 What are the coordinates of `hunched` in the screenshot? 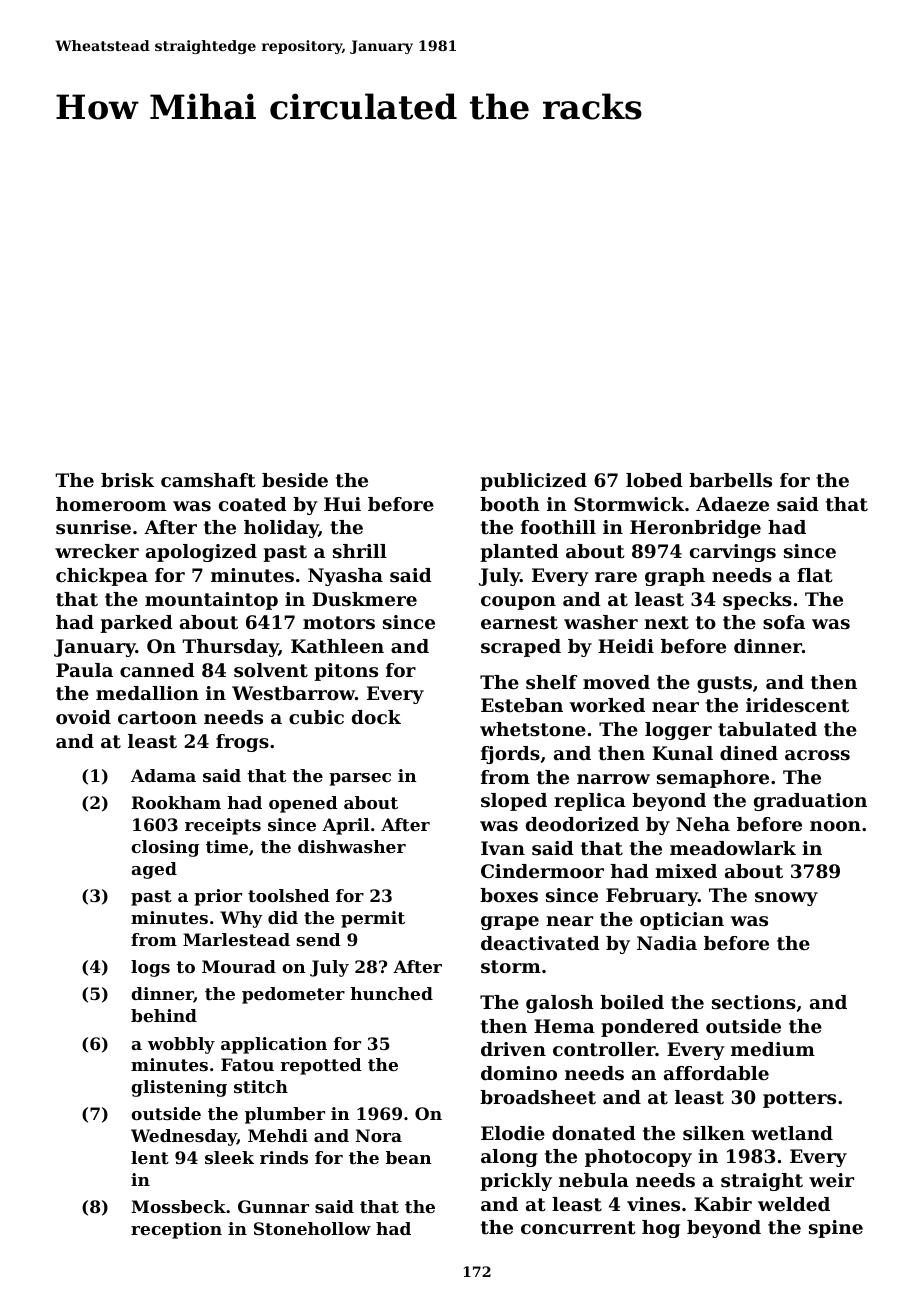 It's located at (392, 993).
